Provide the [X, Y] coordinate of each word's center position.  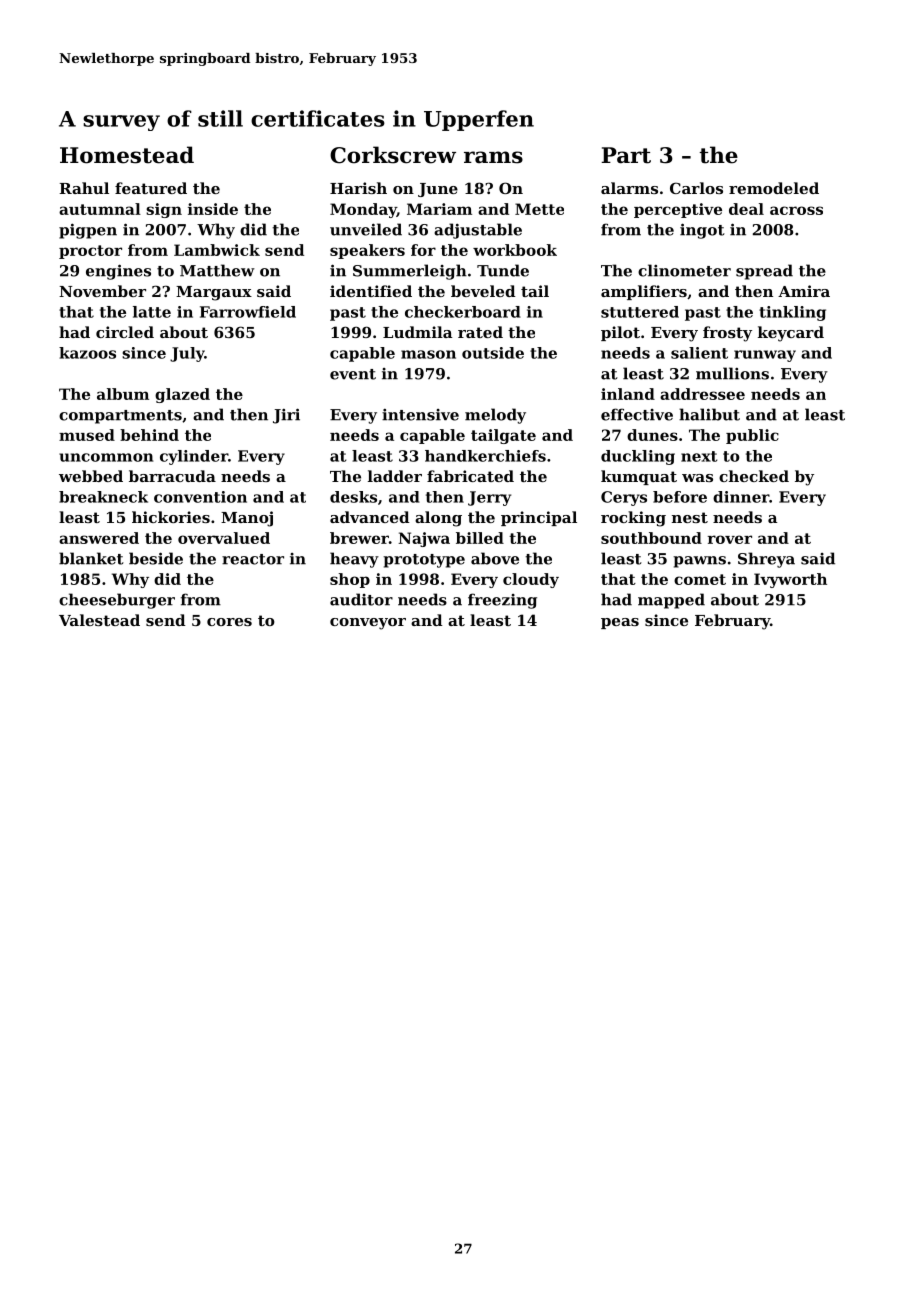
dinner [741, 497]
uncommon [106, 457]
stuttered [640, 312]
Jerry [489, 498]
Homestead [127, 155]
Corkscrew [393, 155]
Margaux [214, 293]
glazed [182, 395]
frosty [727, 334]
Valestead [99, 620]
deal [746, 209]
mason [428, 354]
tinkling [792, 313]
